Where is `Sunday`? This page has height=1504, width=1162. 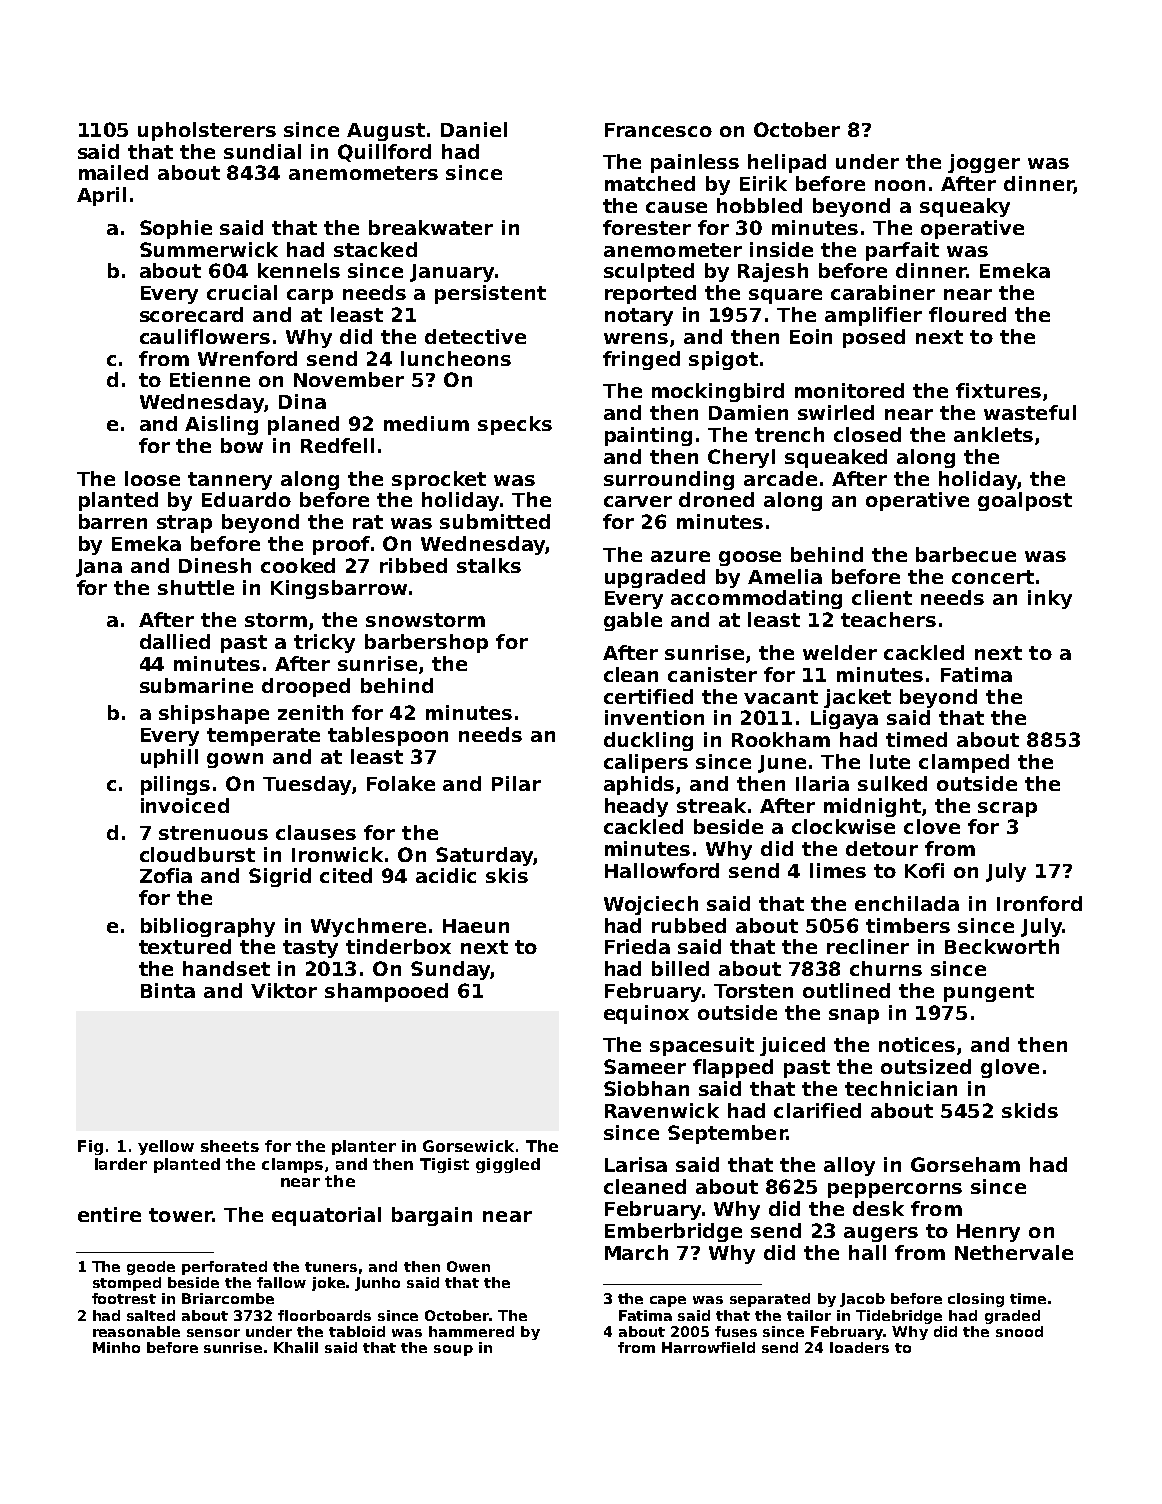 Sunday is located at coordinates (450, 970).
